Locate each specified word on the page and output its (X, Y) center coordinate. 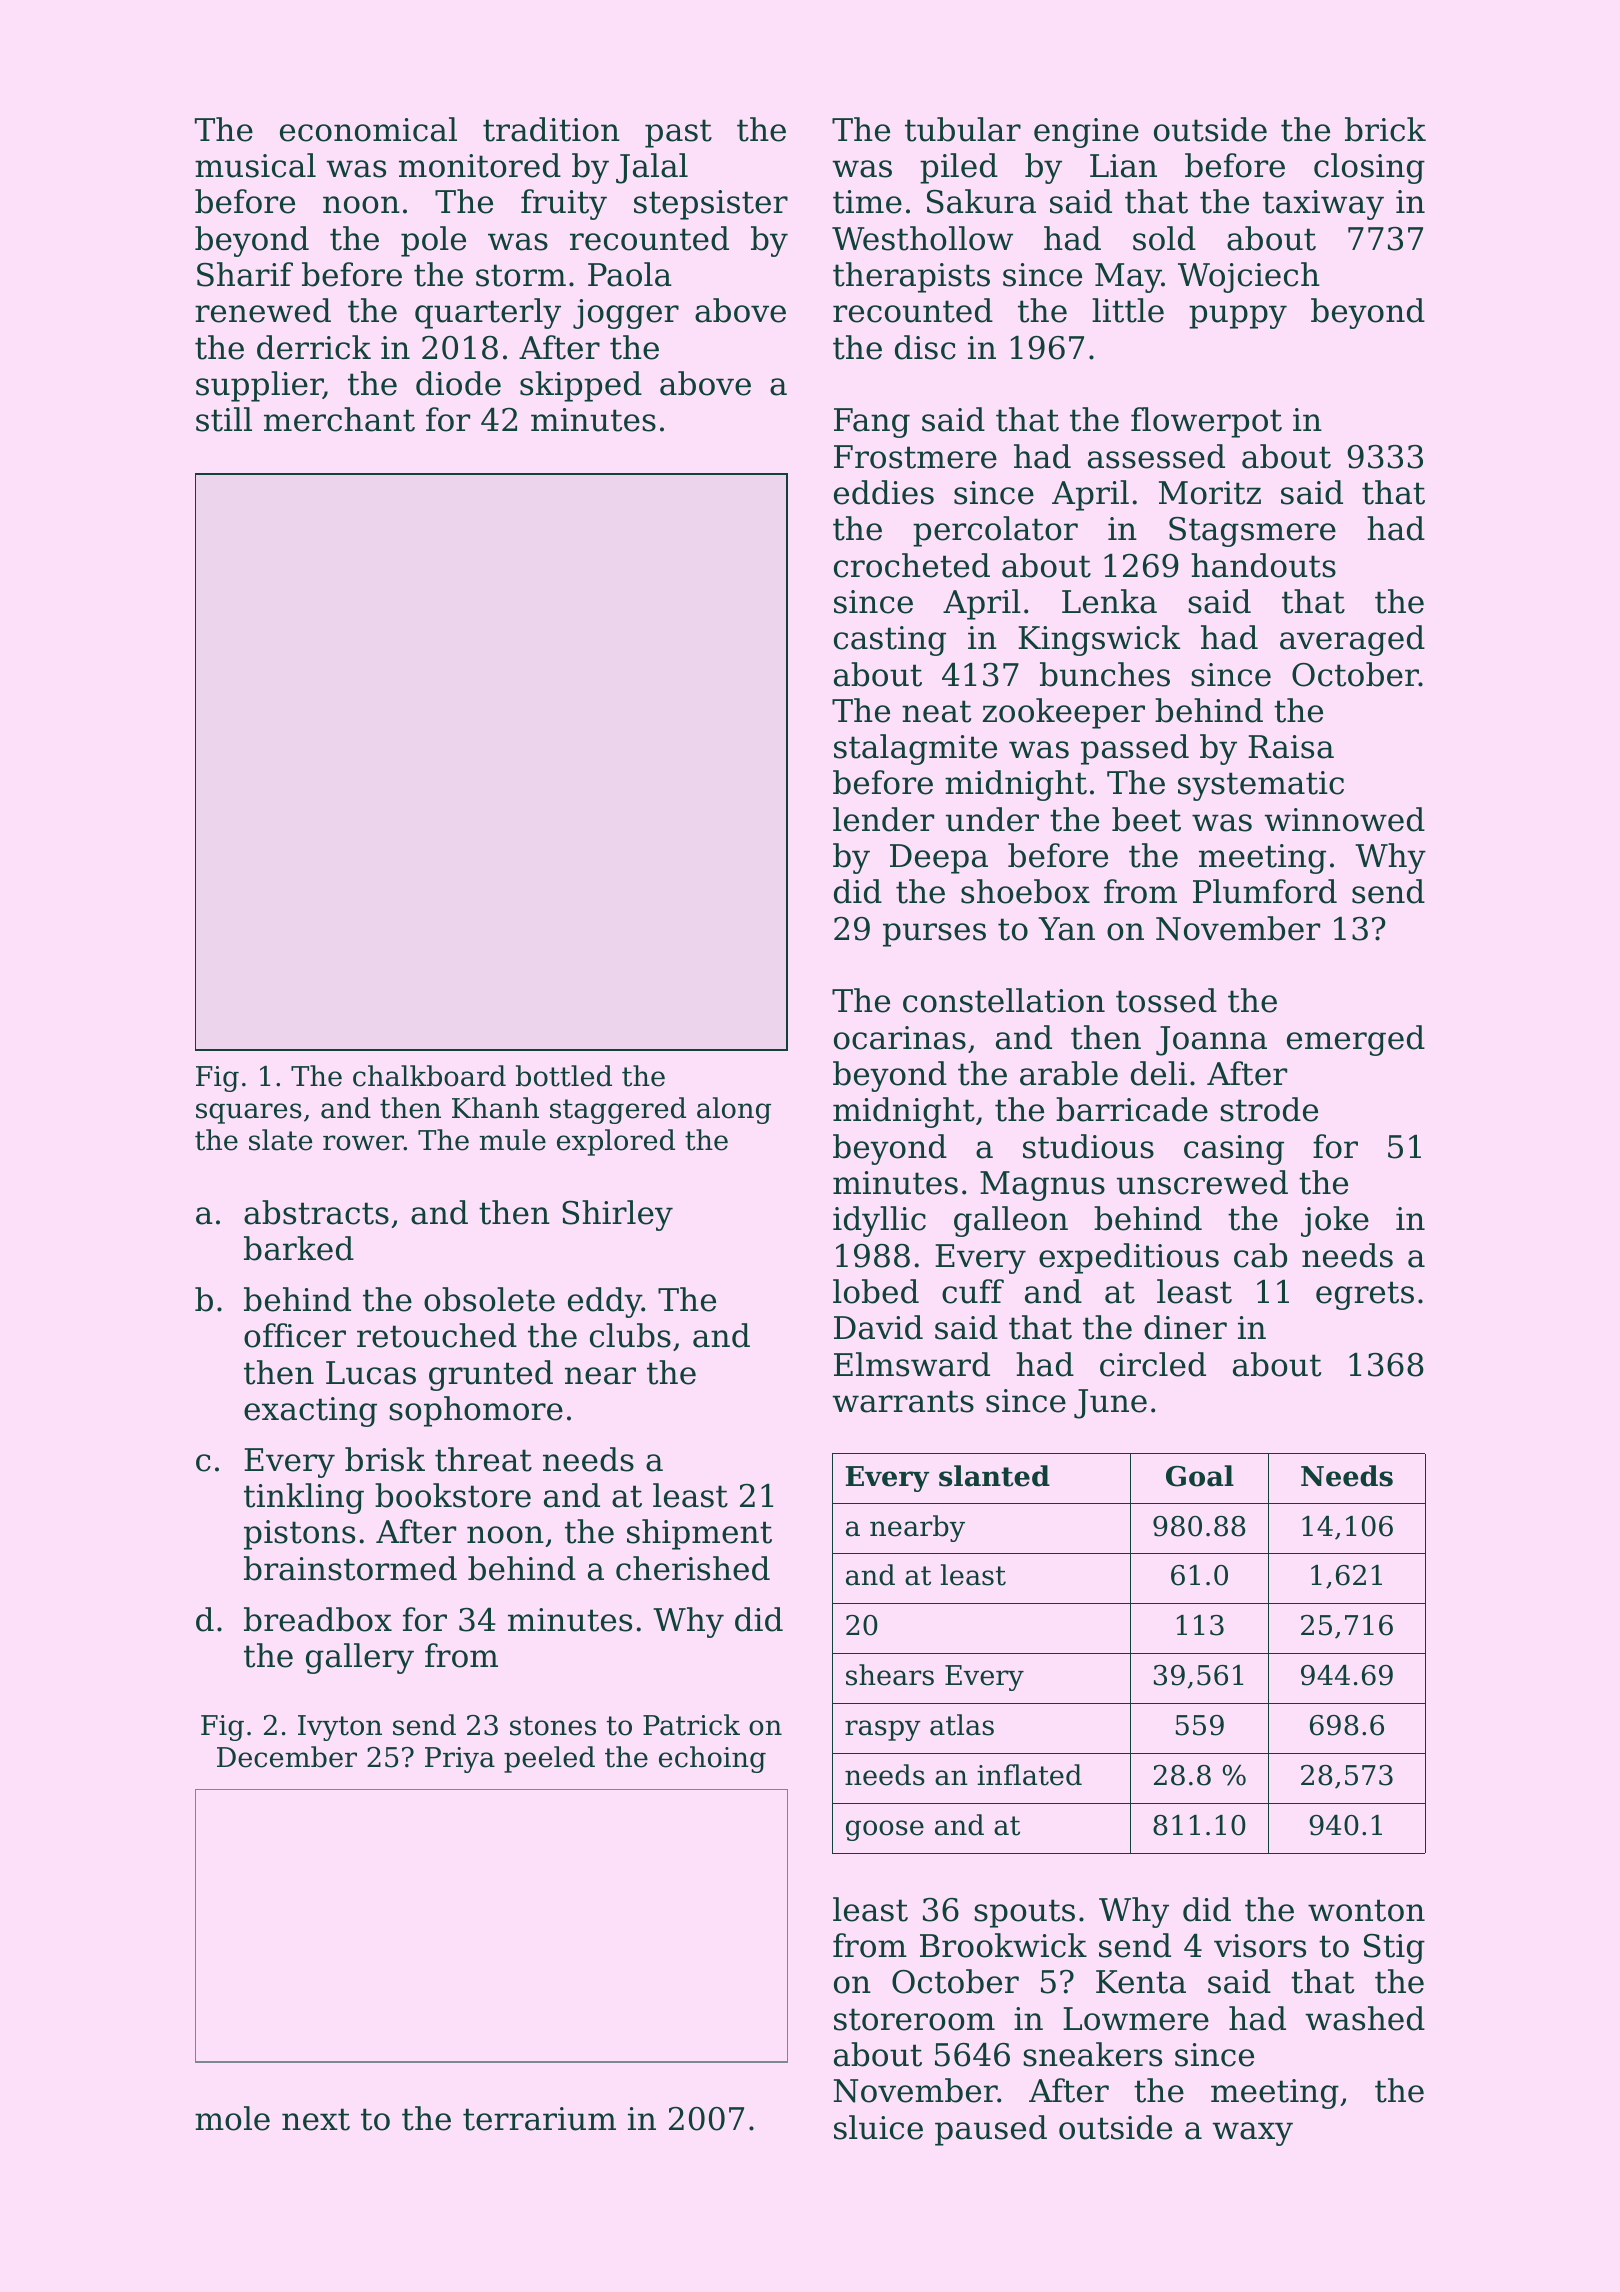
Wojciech (1249, 277)
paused (991, 2130)
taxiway (1323, 205)
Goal (1200, 1476)
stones (553, 1726)
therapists (911, 277)
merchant (339, 419)
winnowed (1344, 819)
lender (883, 819)
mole (232, 2118)
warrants (903, 1401)
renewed (263, 310)
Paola (630, 274)
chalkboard (429, 1076)
